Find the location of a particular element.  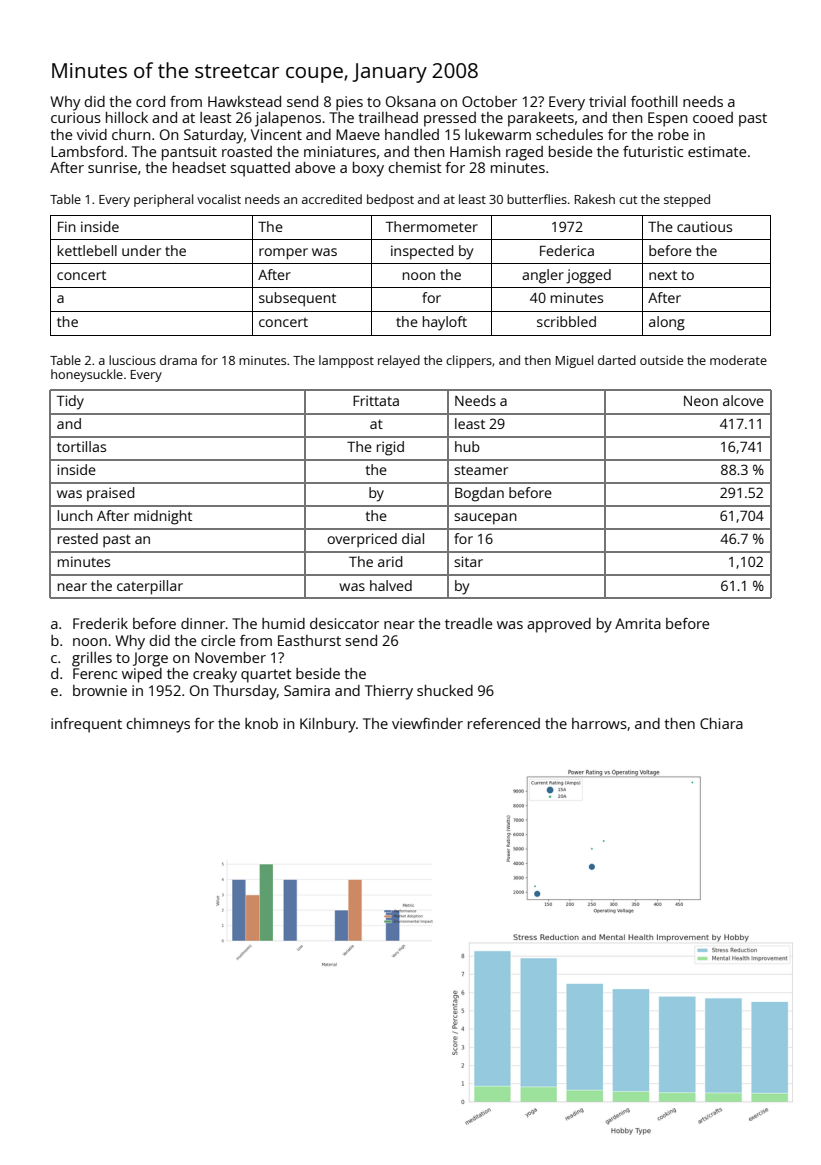

chimneys is located at coordinates (158, 725).
